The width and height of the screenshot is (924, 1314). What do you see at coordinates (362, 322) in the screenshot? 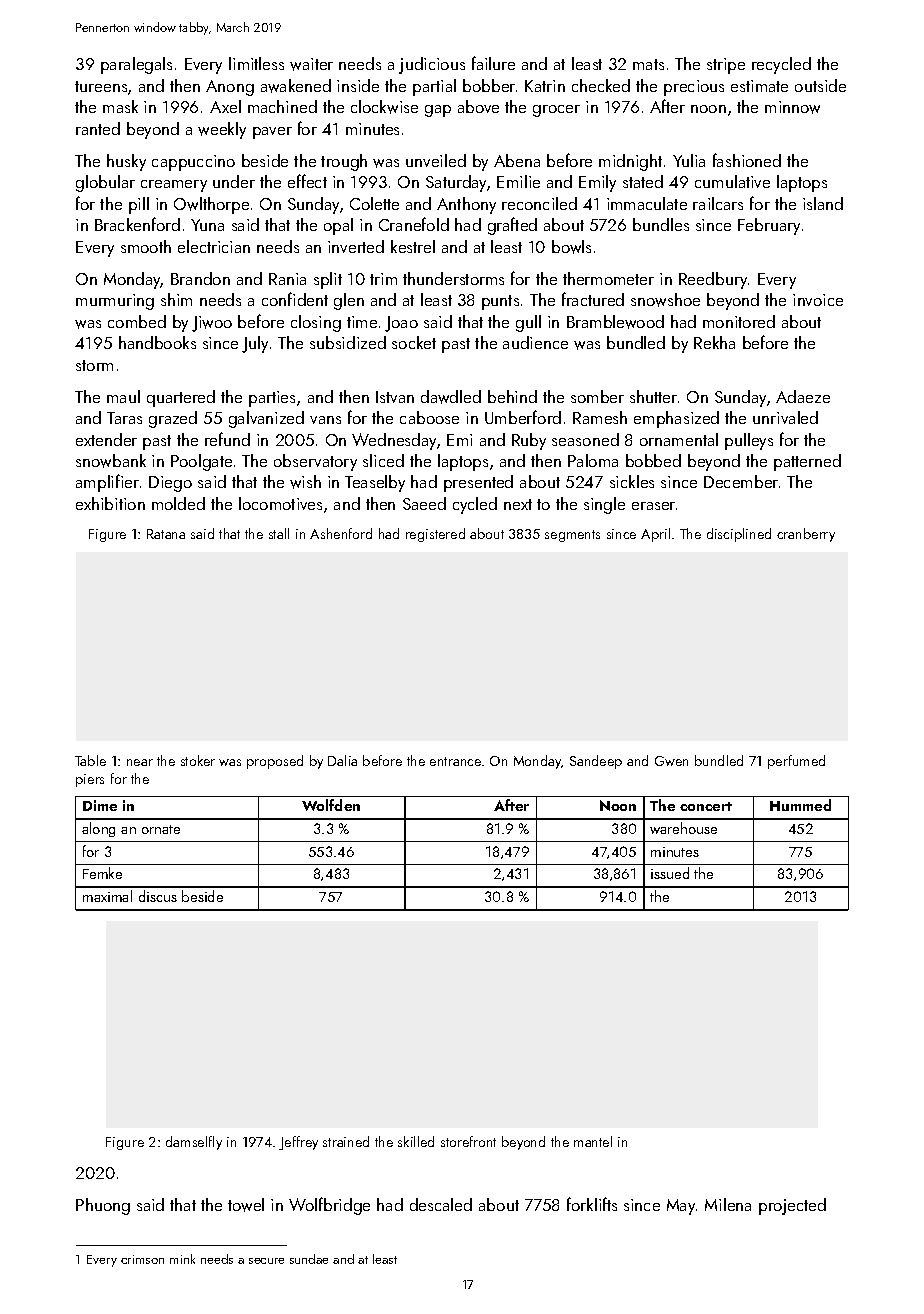
I see `time` at bounding box center [362, 322].
